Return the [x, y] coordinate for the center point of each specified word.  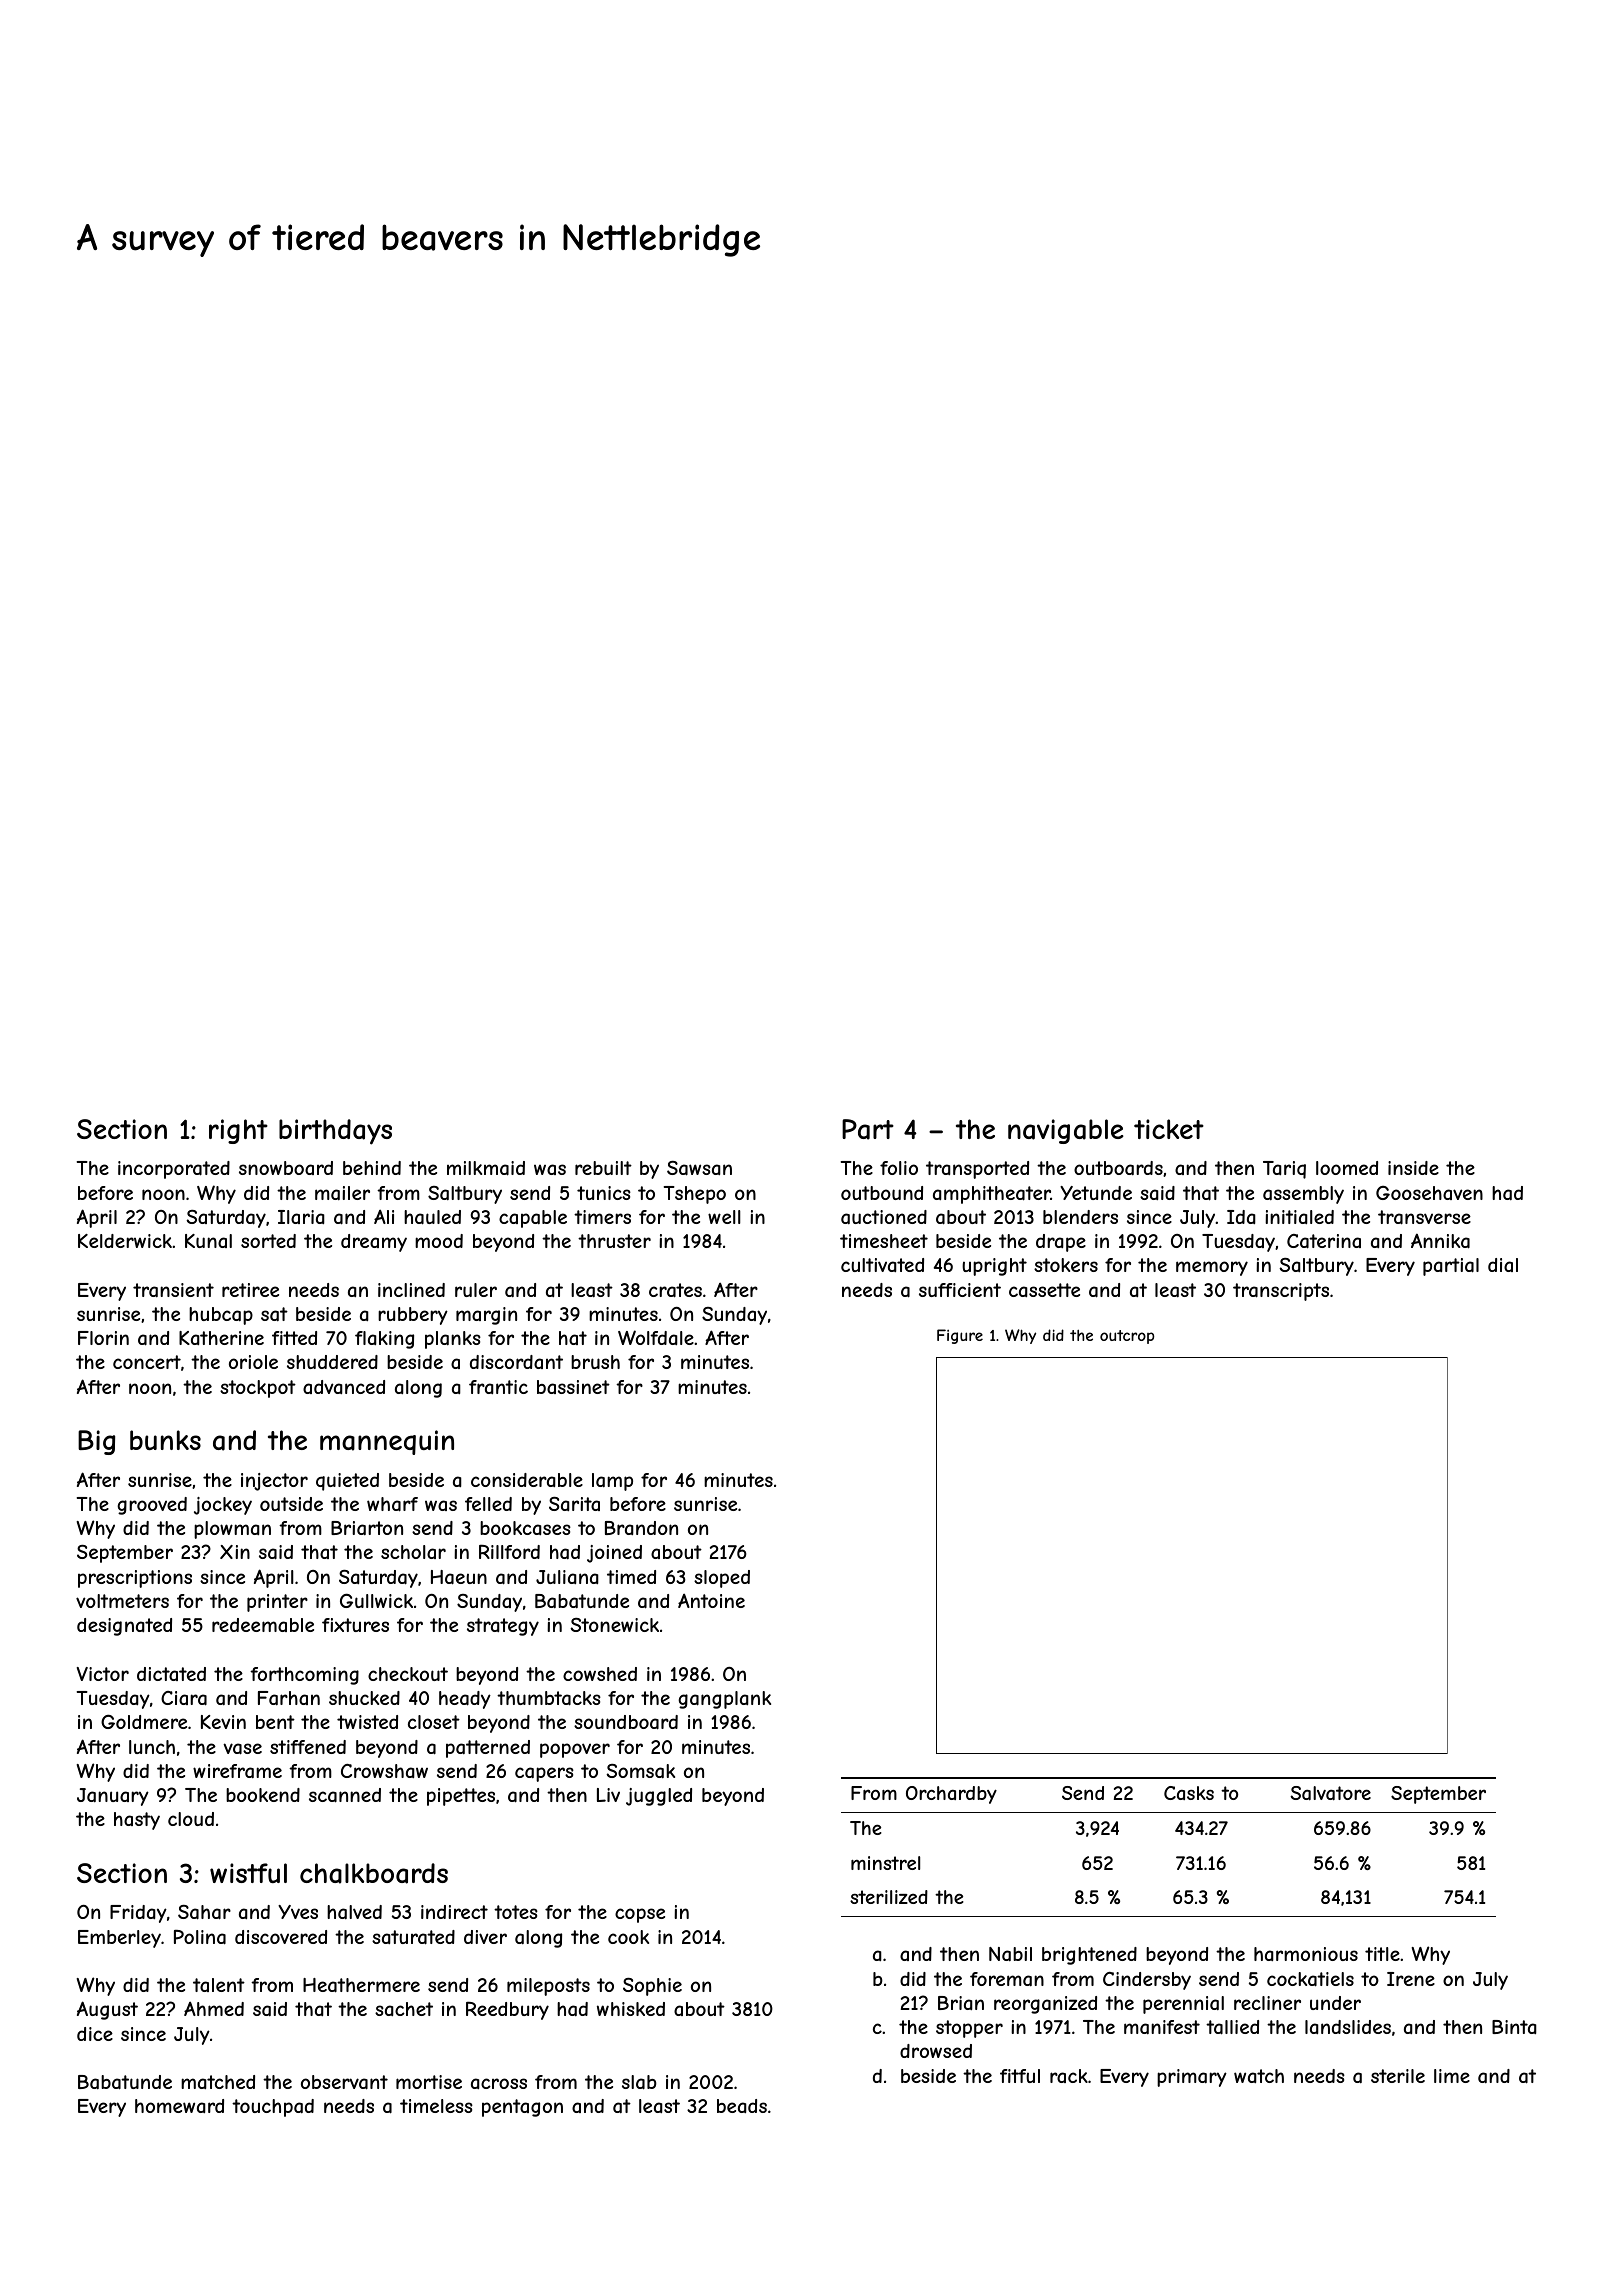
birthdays [335, 1132]
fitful [1020, 2076]
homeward [179, 2106]
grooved [152, 1506]
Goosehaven [1429, 1193]
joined [614, 1554]
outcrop [1127, 1337]
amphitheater [992, 1195]
